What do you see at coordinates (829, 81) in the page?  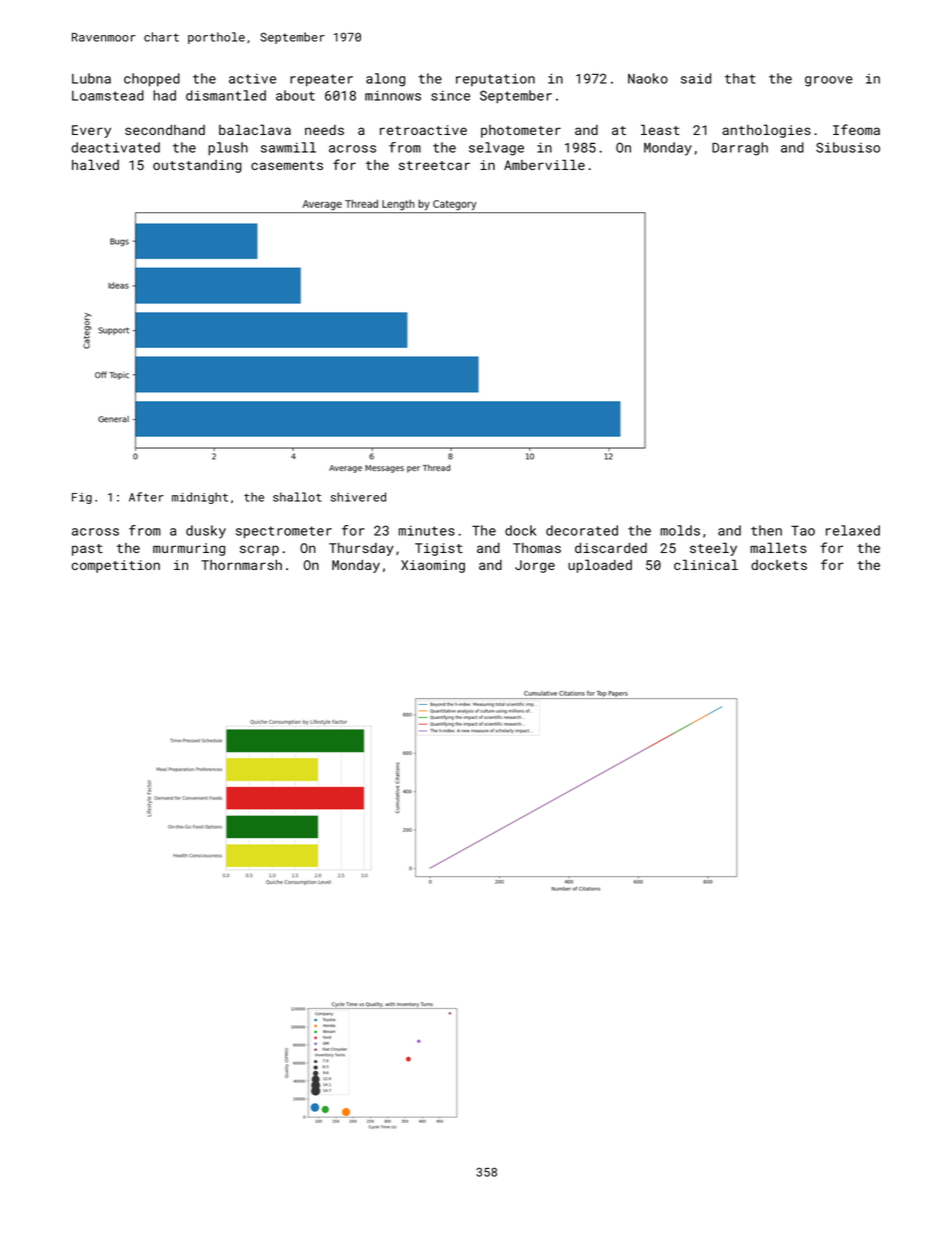 I see `groove` at bounding box center [829, 81].
